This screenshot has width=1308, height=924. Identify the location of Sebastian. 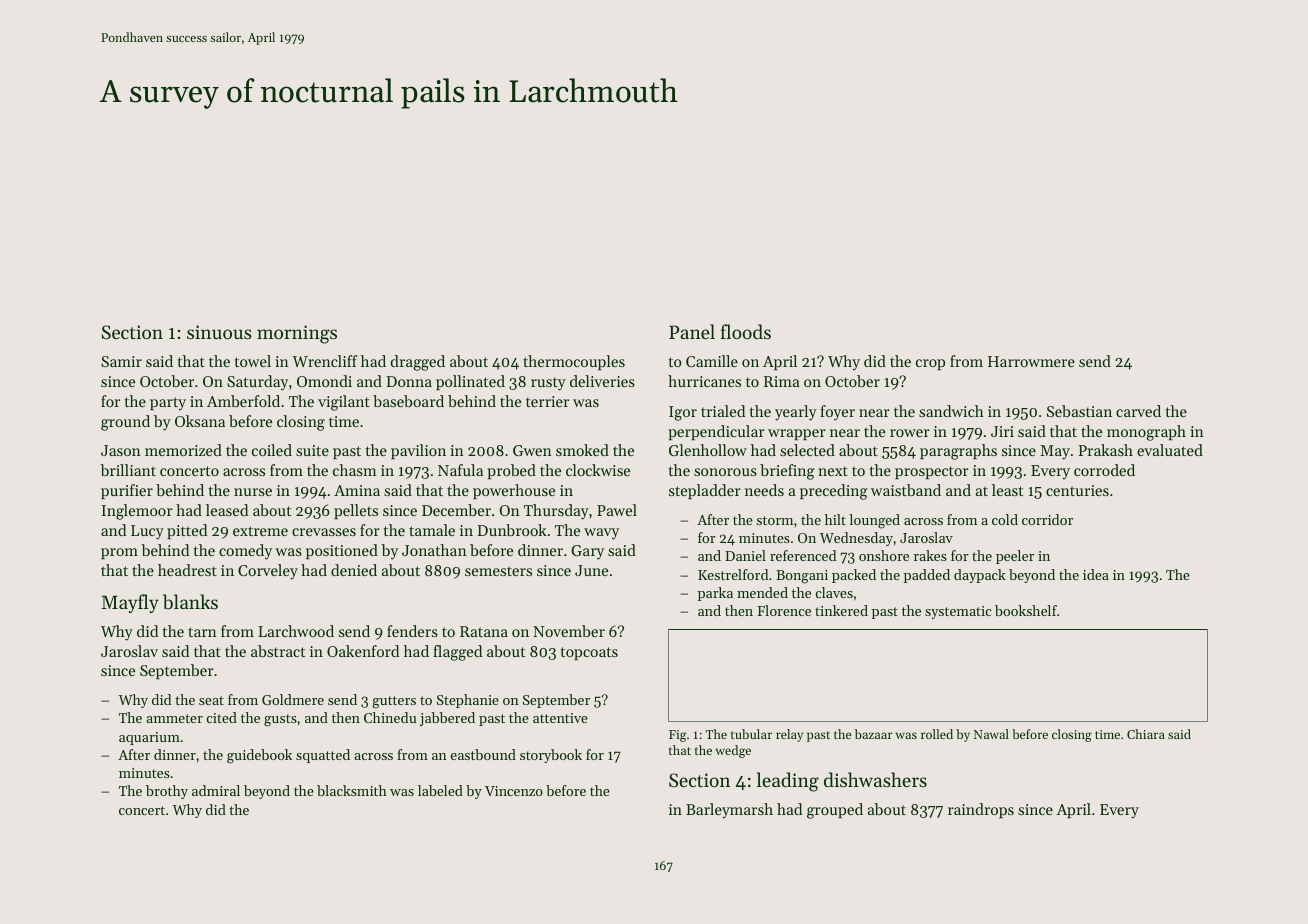
(1079, 411).
